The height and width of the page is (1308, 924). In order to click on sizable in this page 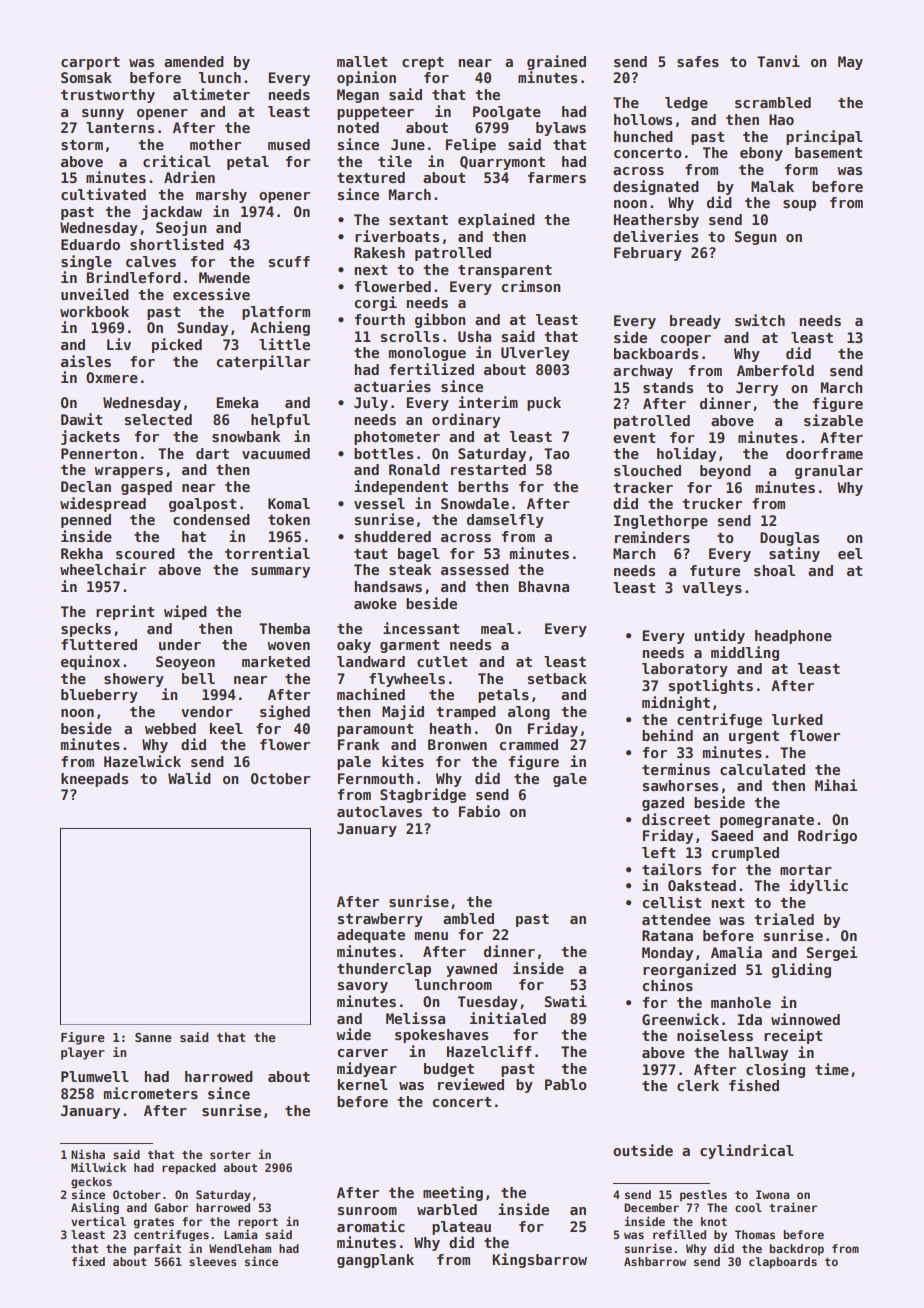, I will do `click(833, 420)`.
